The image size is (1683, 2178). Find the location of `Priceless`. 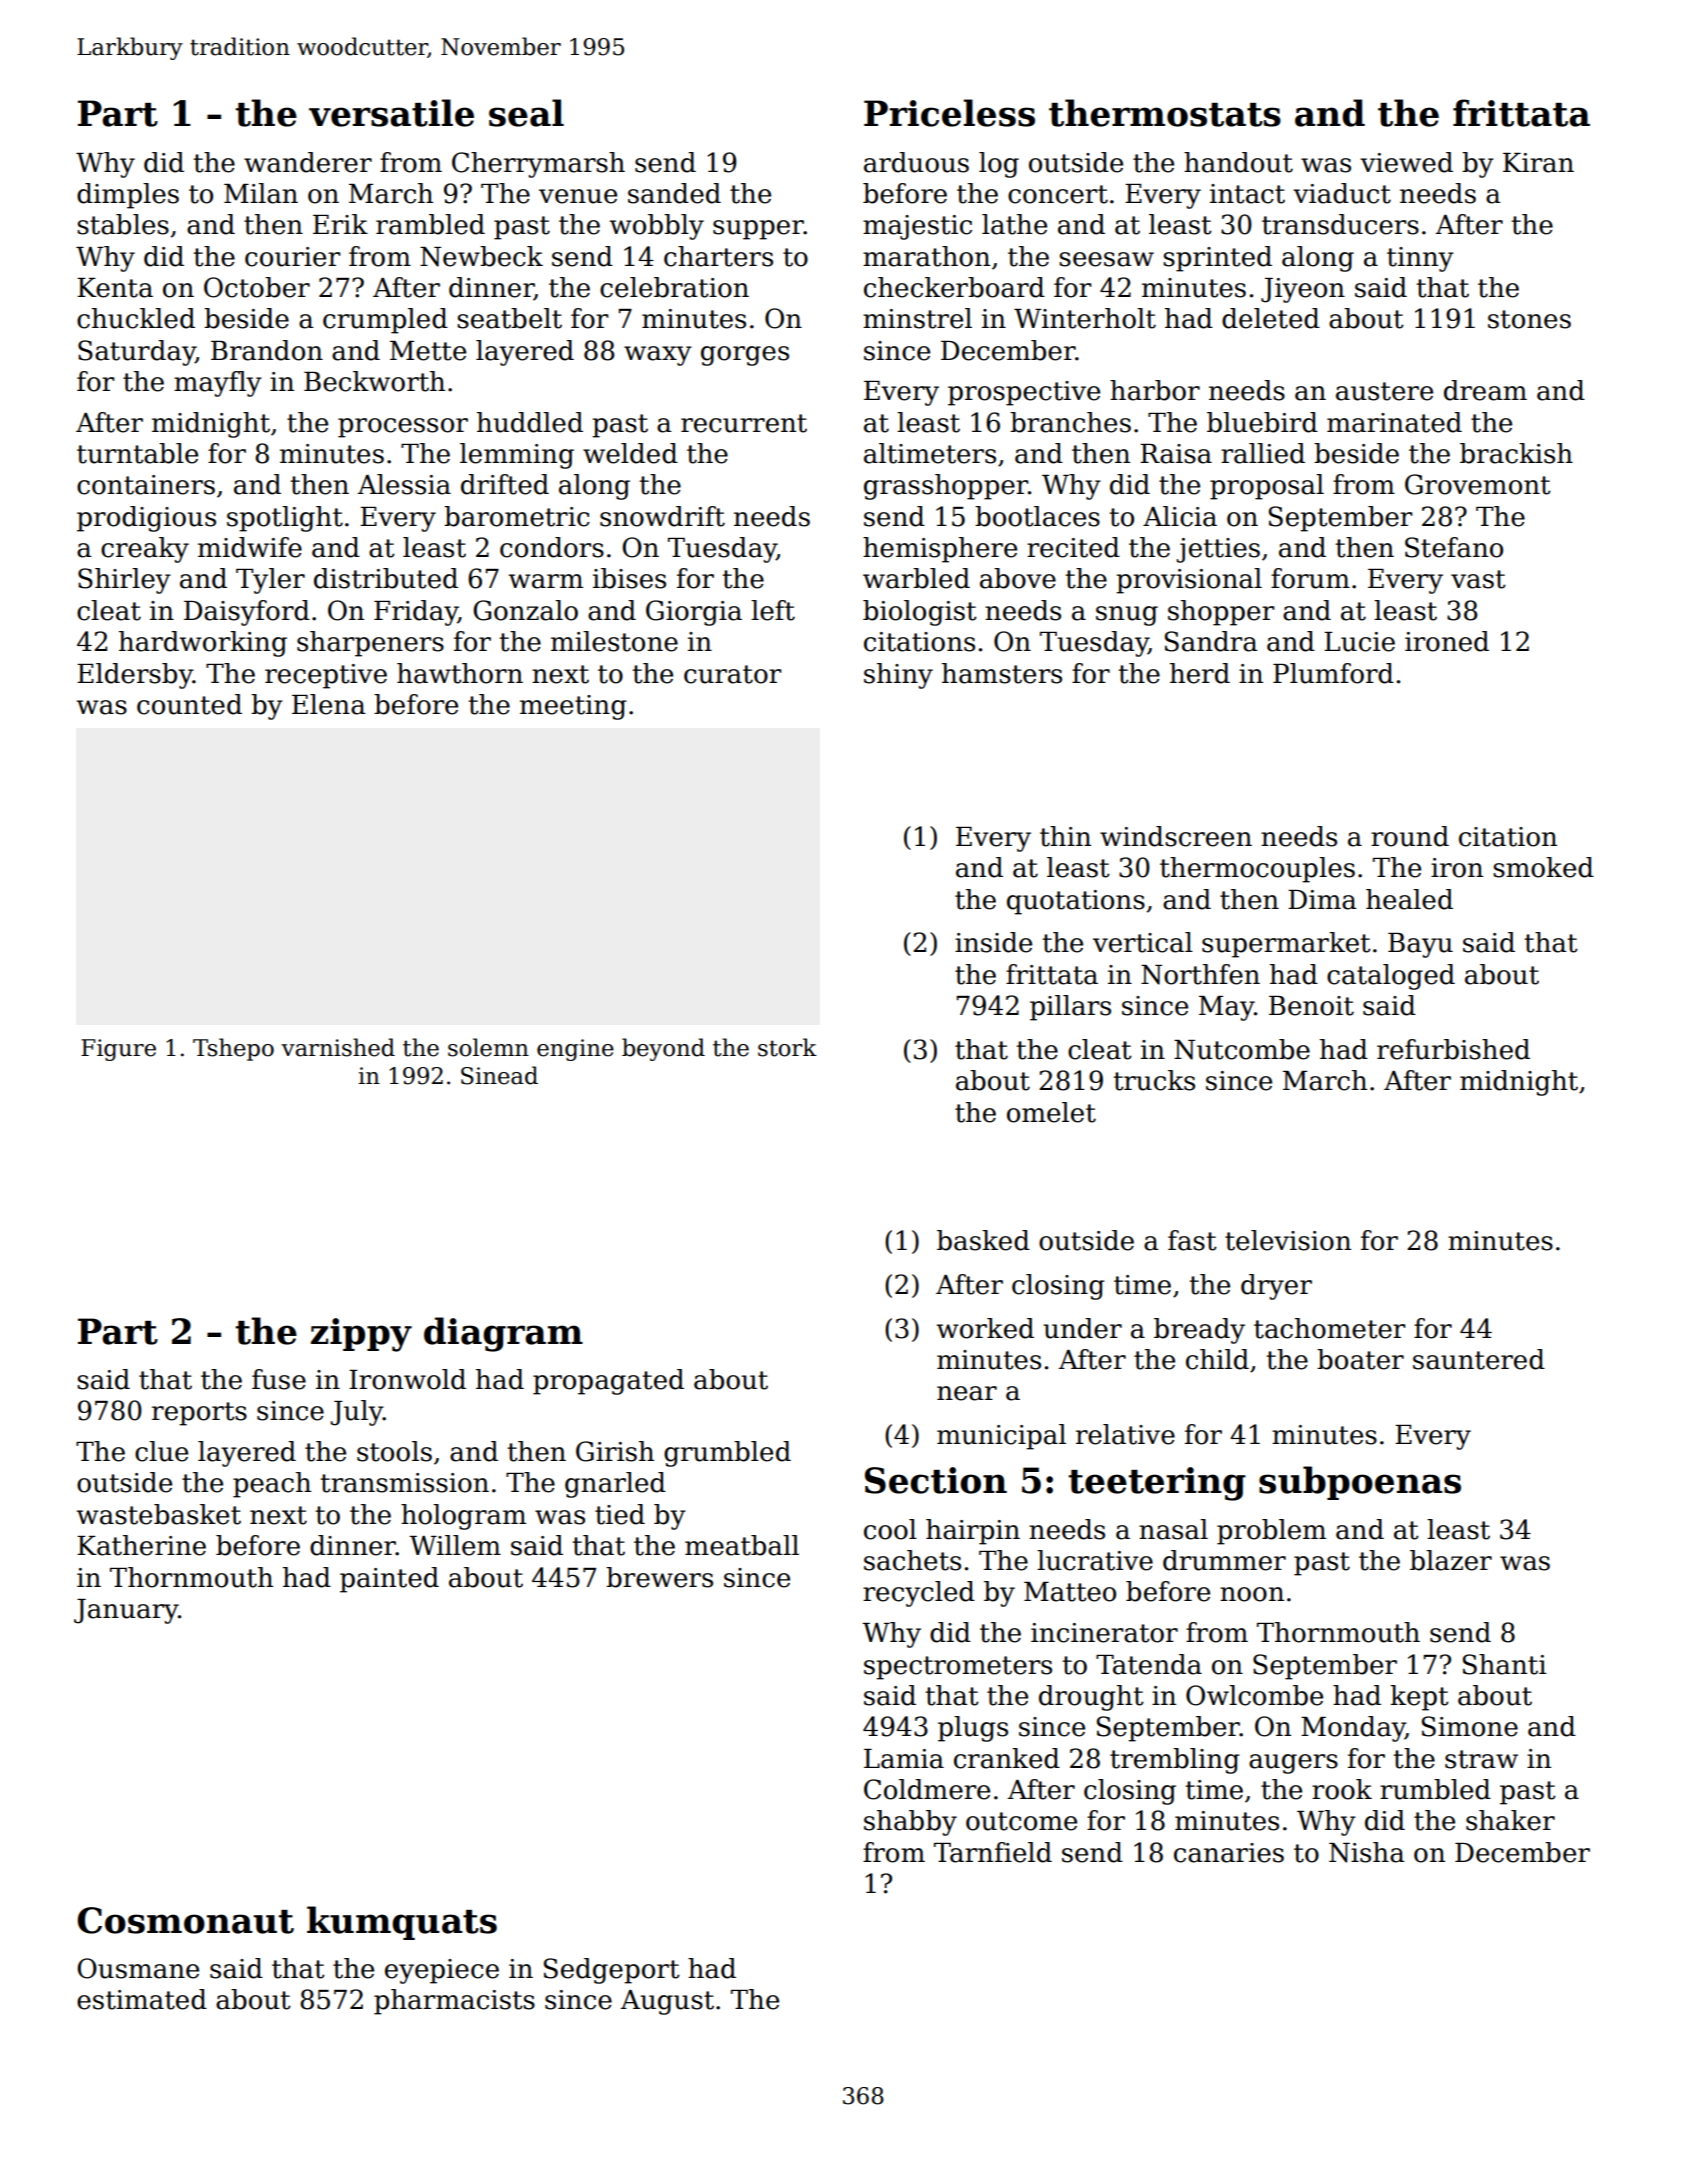

Priceless is located at coordinates (949, 113).
